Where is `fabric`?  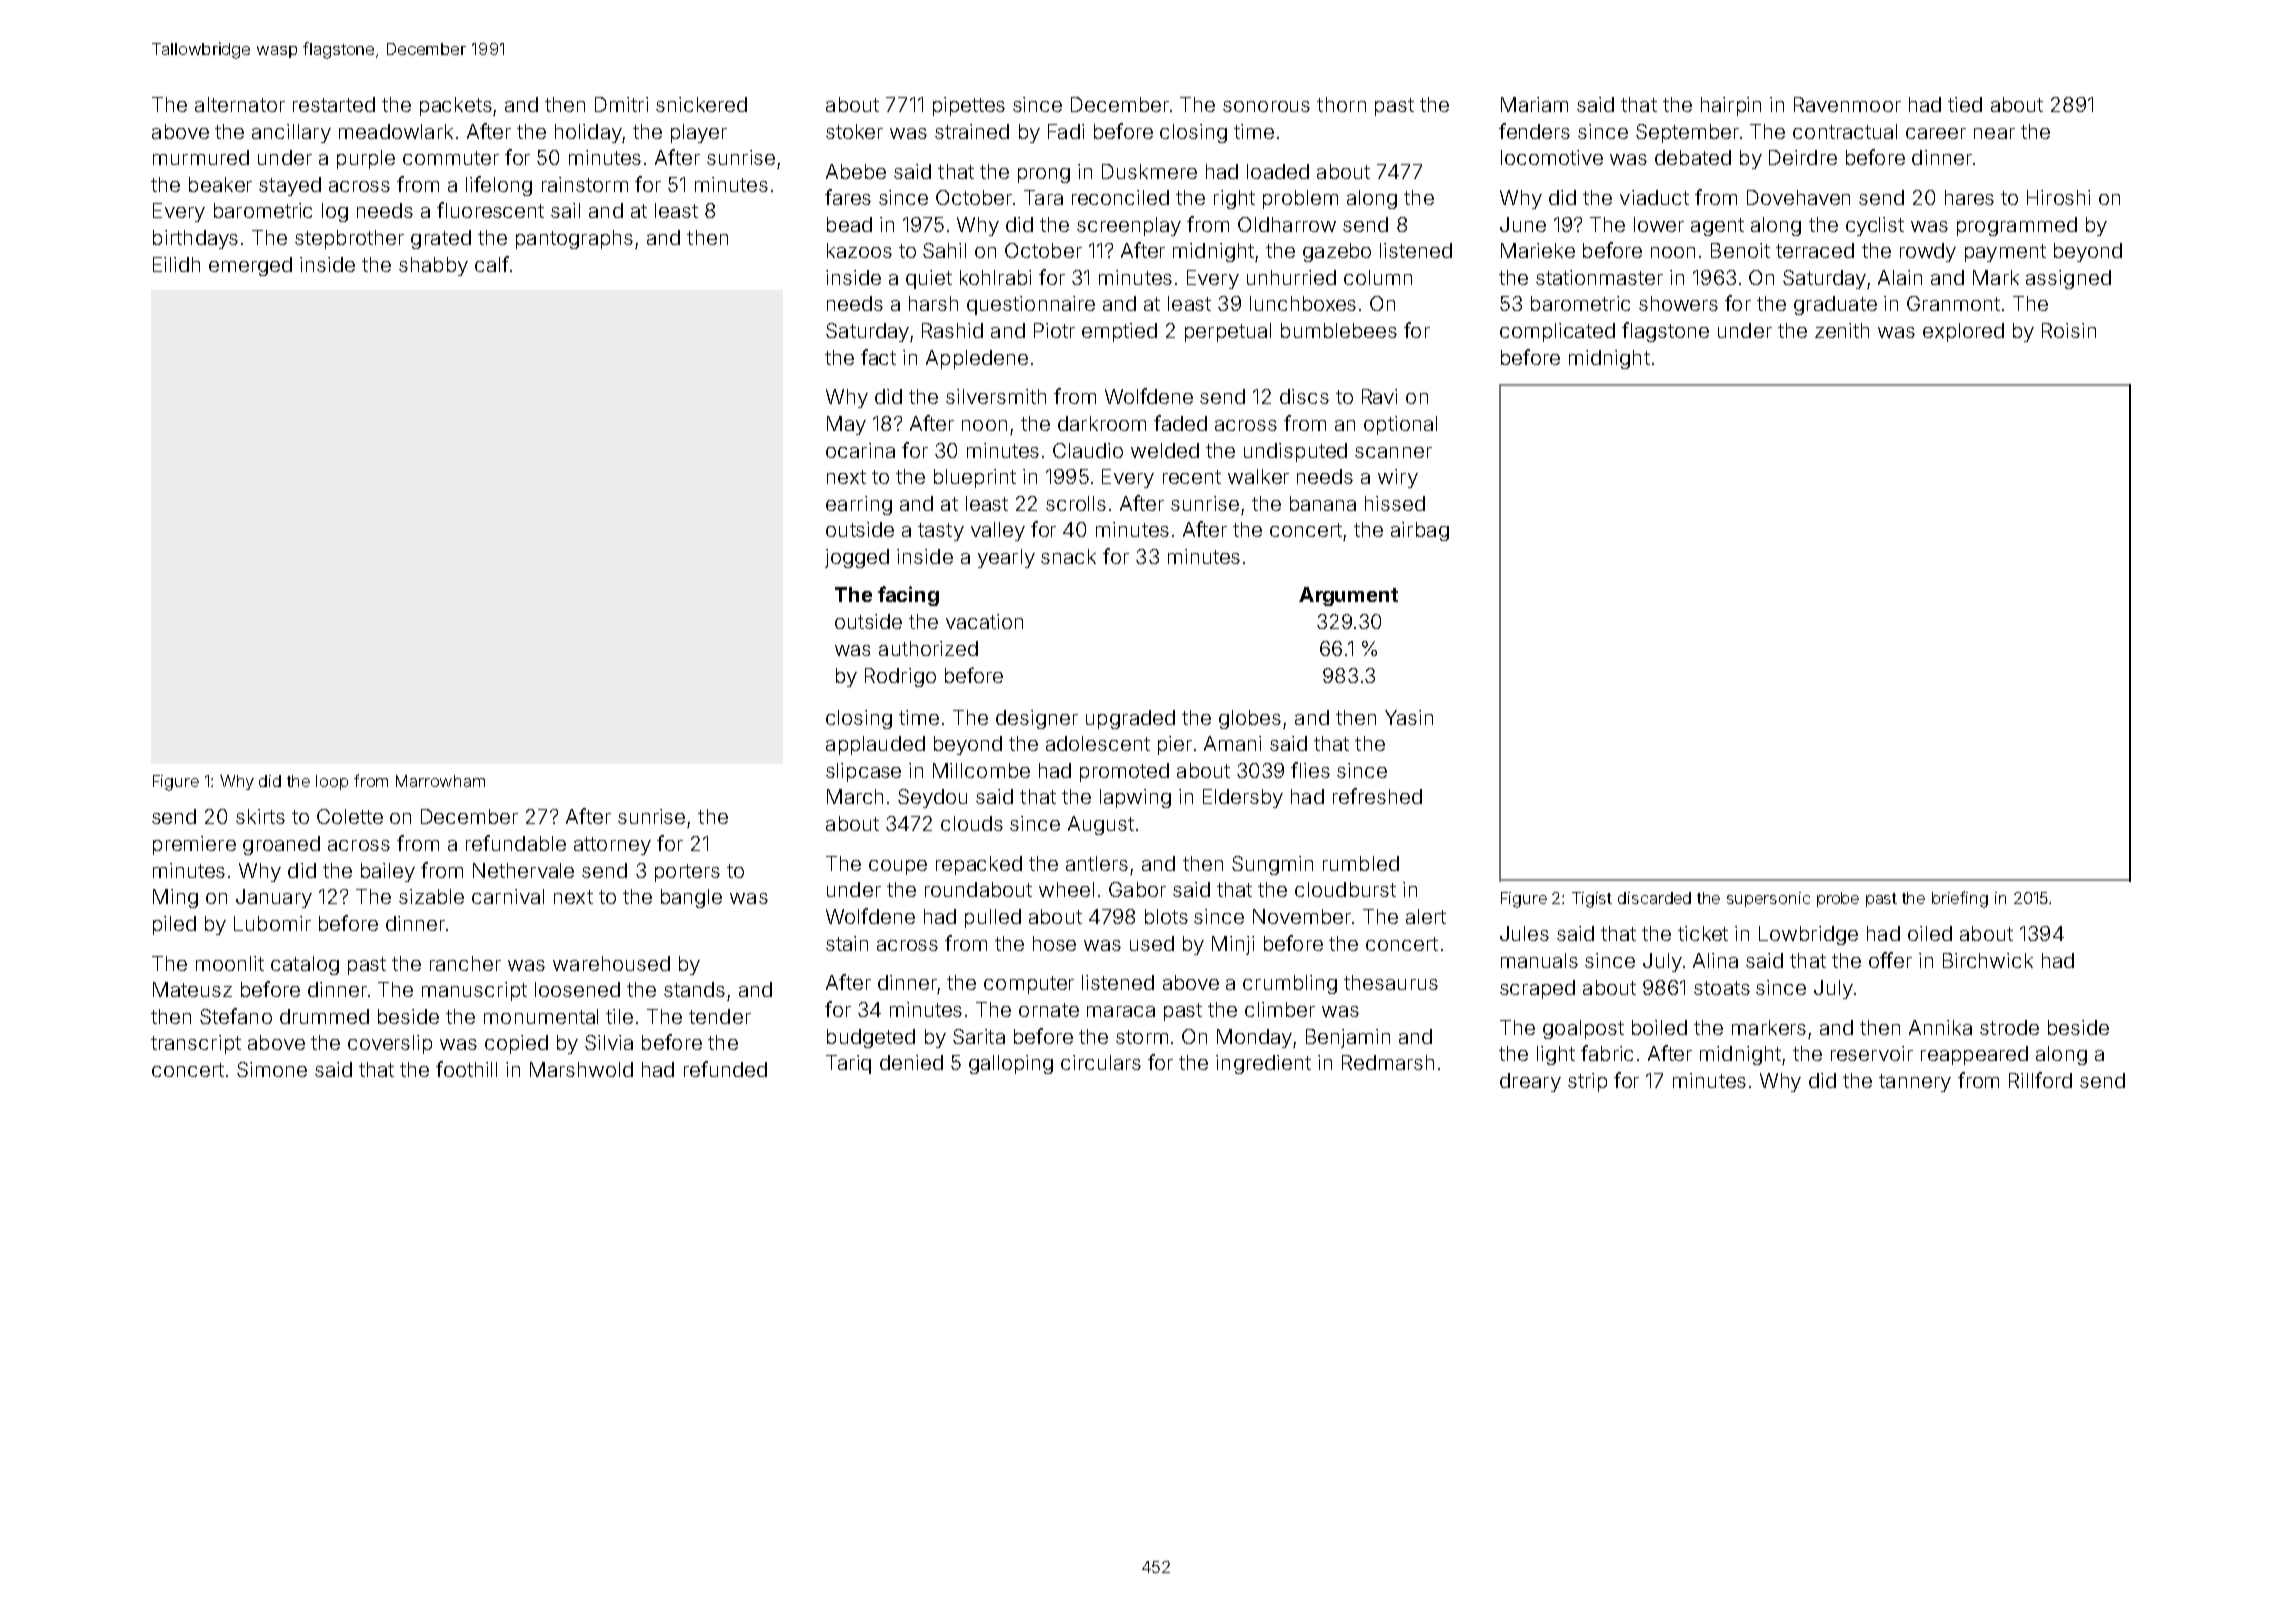 fabric is located at coordinates (1607, 1053).
